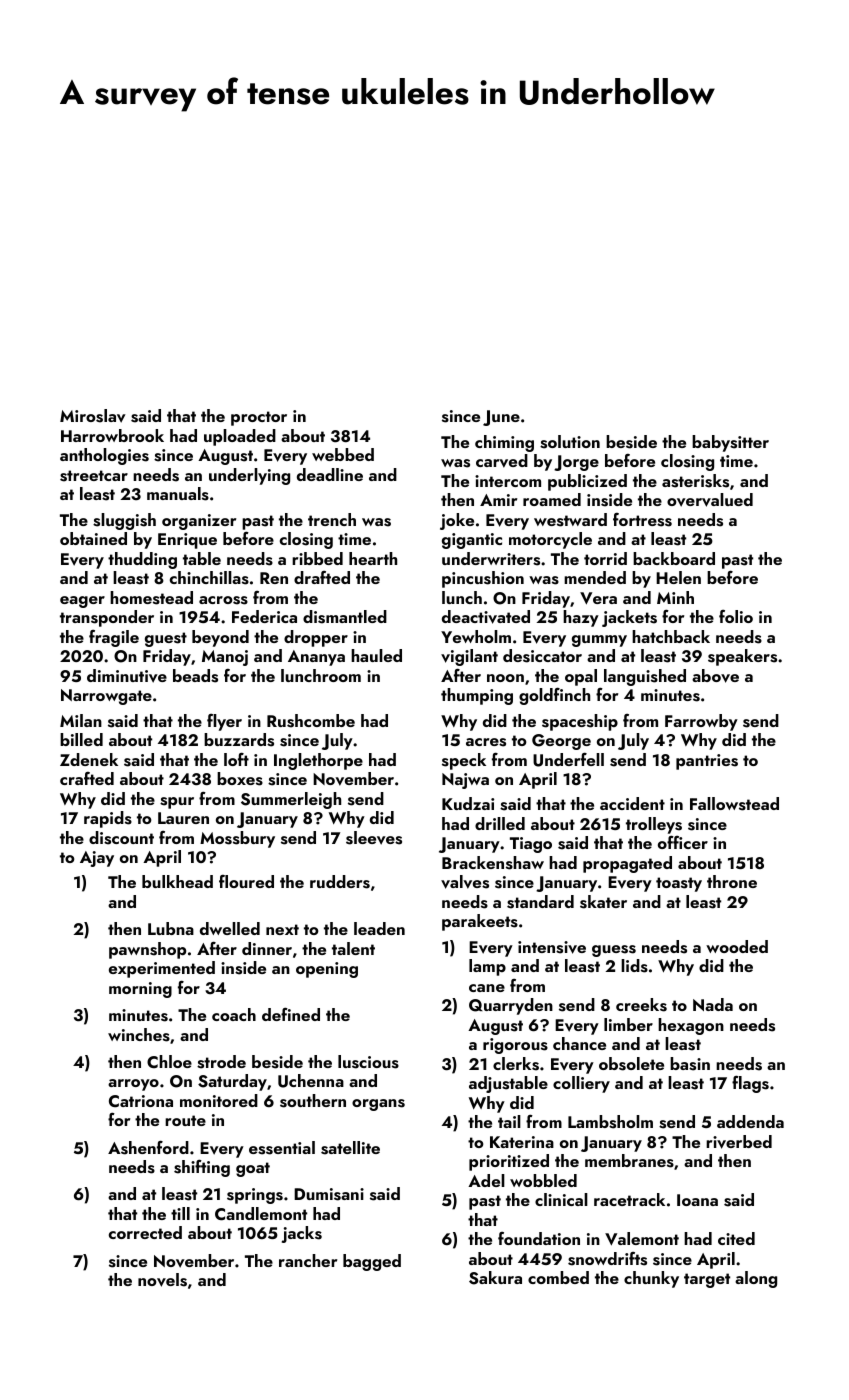 The width and height of the image is (849, 1400). I want to click on novels, so click(162, 1280).
